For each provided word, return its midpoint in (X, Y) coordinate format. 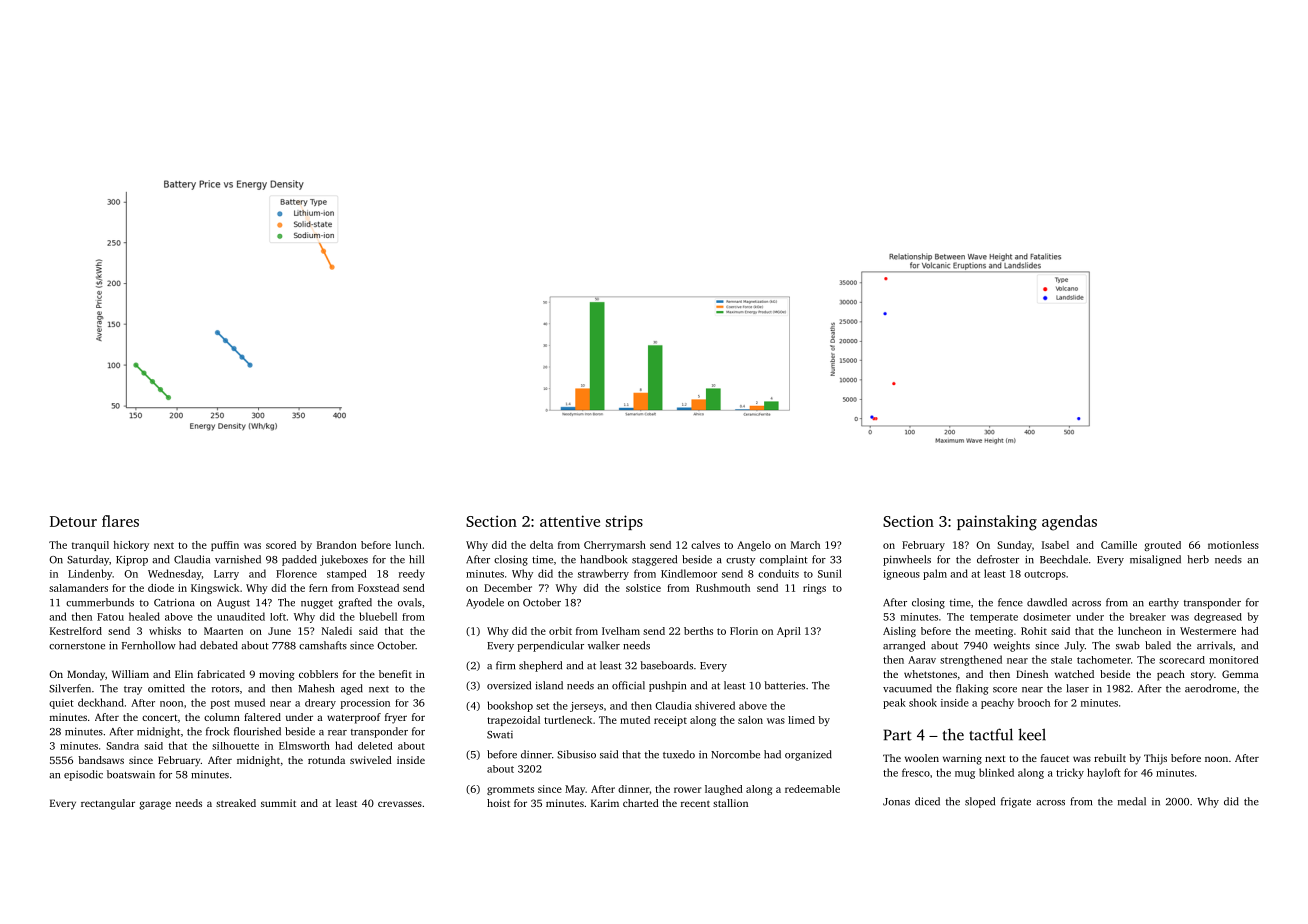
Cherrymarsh (615, 546)
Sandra (122, 746)
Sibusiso (576, 754)
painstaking (997, 523)
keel (1032, 734)
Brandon (337, 545)
